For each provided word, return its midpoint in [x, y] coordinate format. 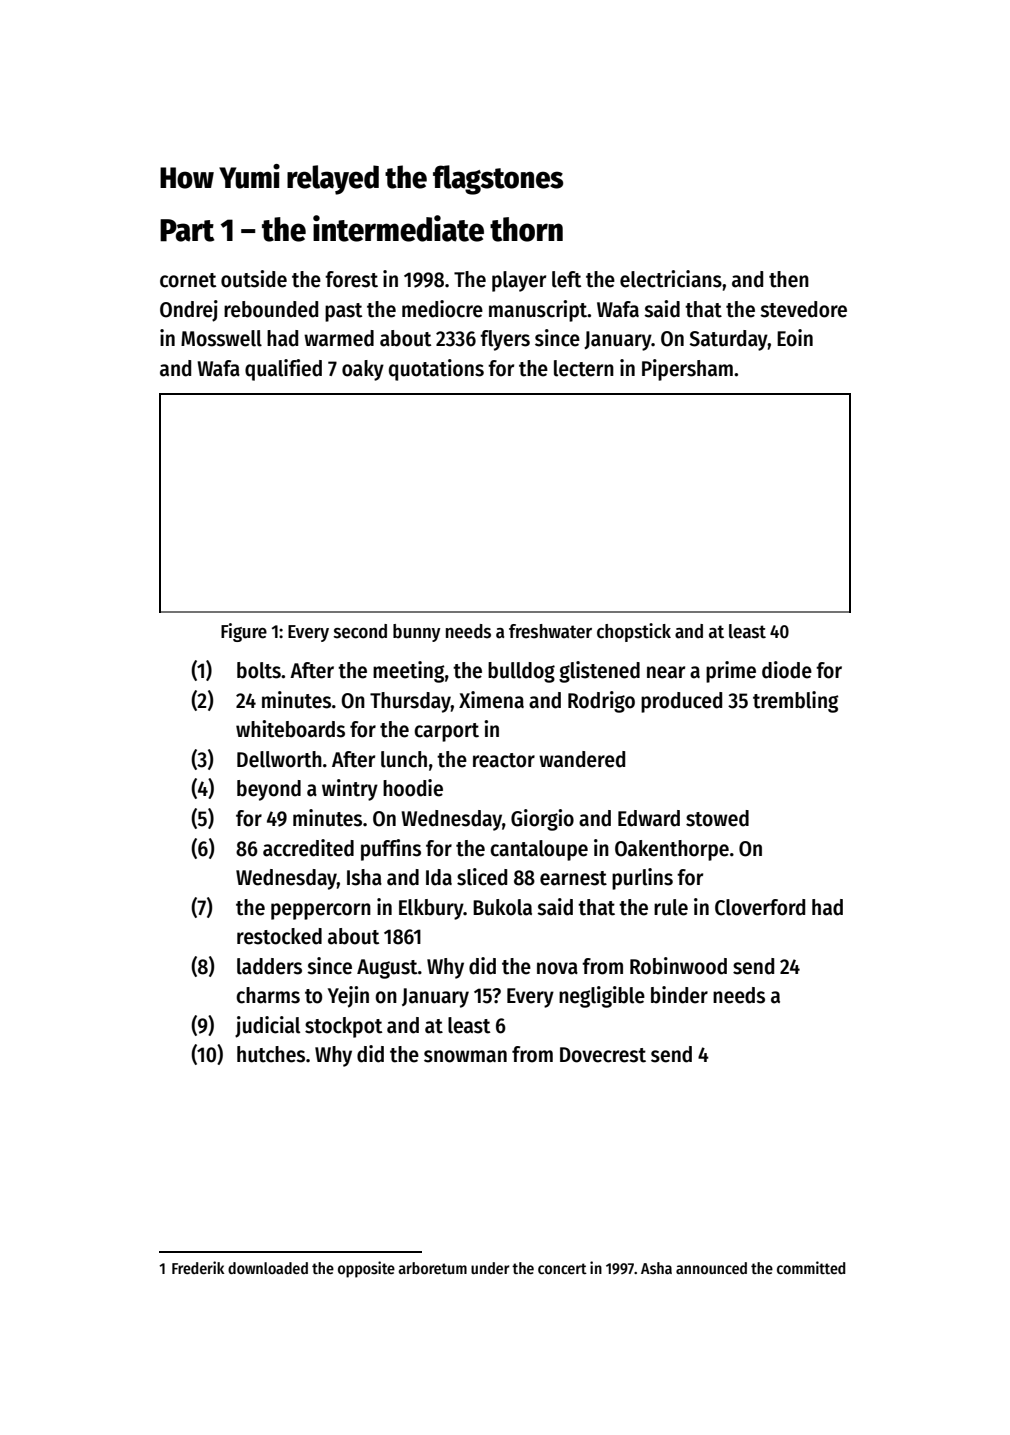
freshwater [550, 631]
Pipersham [687, 370]
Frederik [198, 1267]
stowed [717, 818]
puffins [391, 850]
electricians [671, 279]
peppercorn [321, 911]
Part [187, 230]
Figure [244, 632]
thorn [526, 229]
